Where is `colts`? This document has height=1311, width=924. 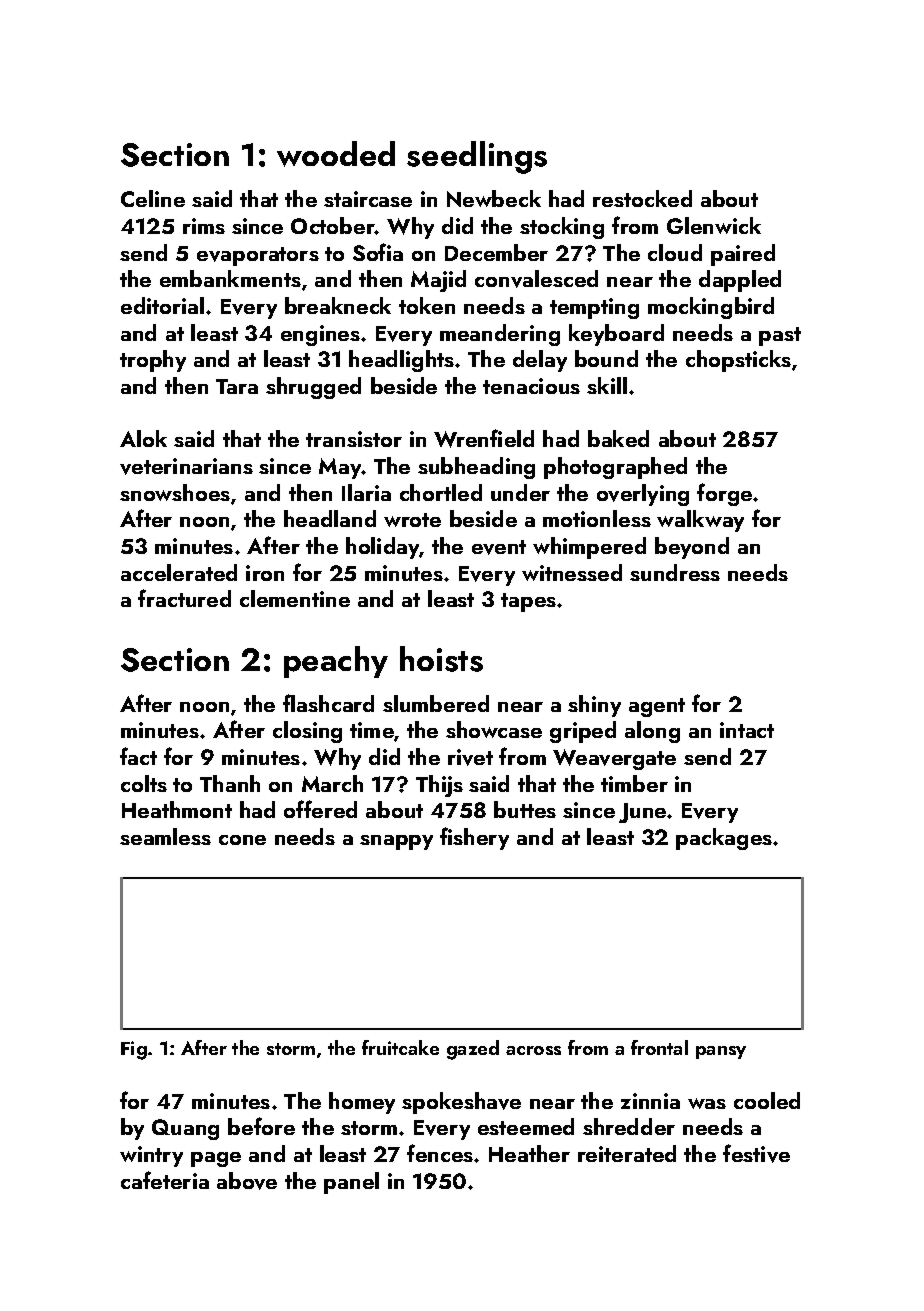
colts is located at coordinates (144, 783).
